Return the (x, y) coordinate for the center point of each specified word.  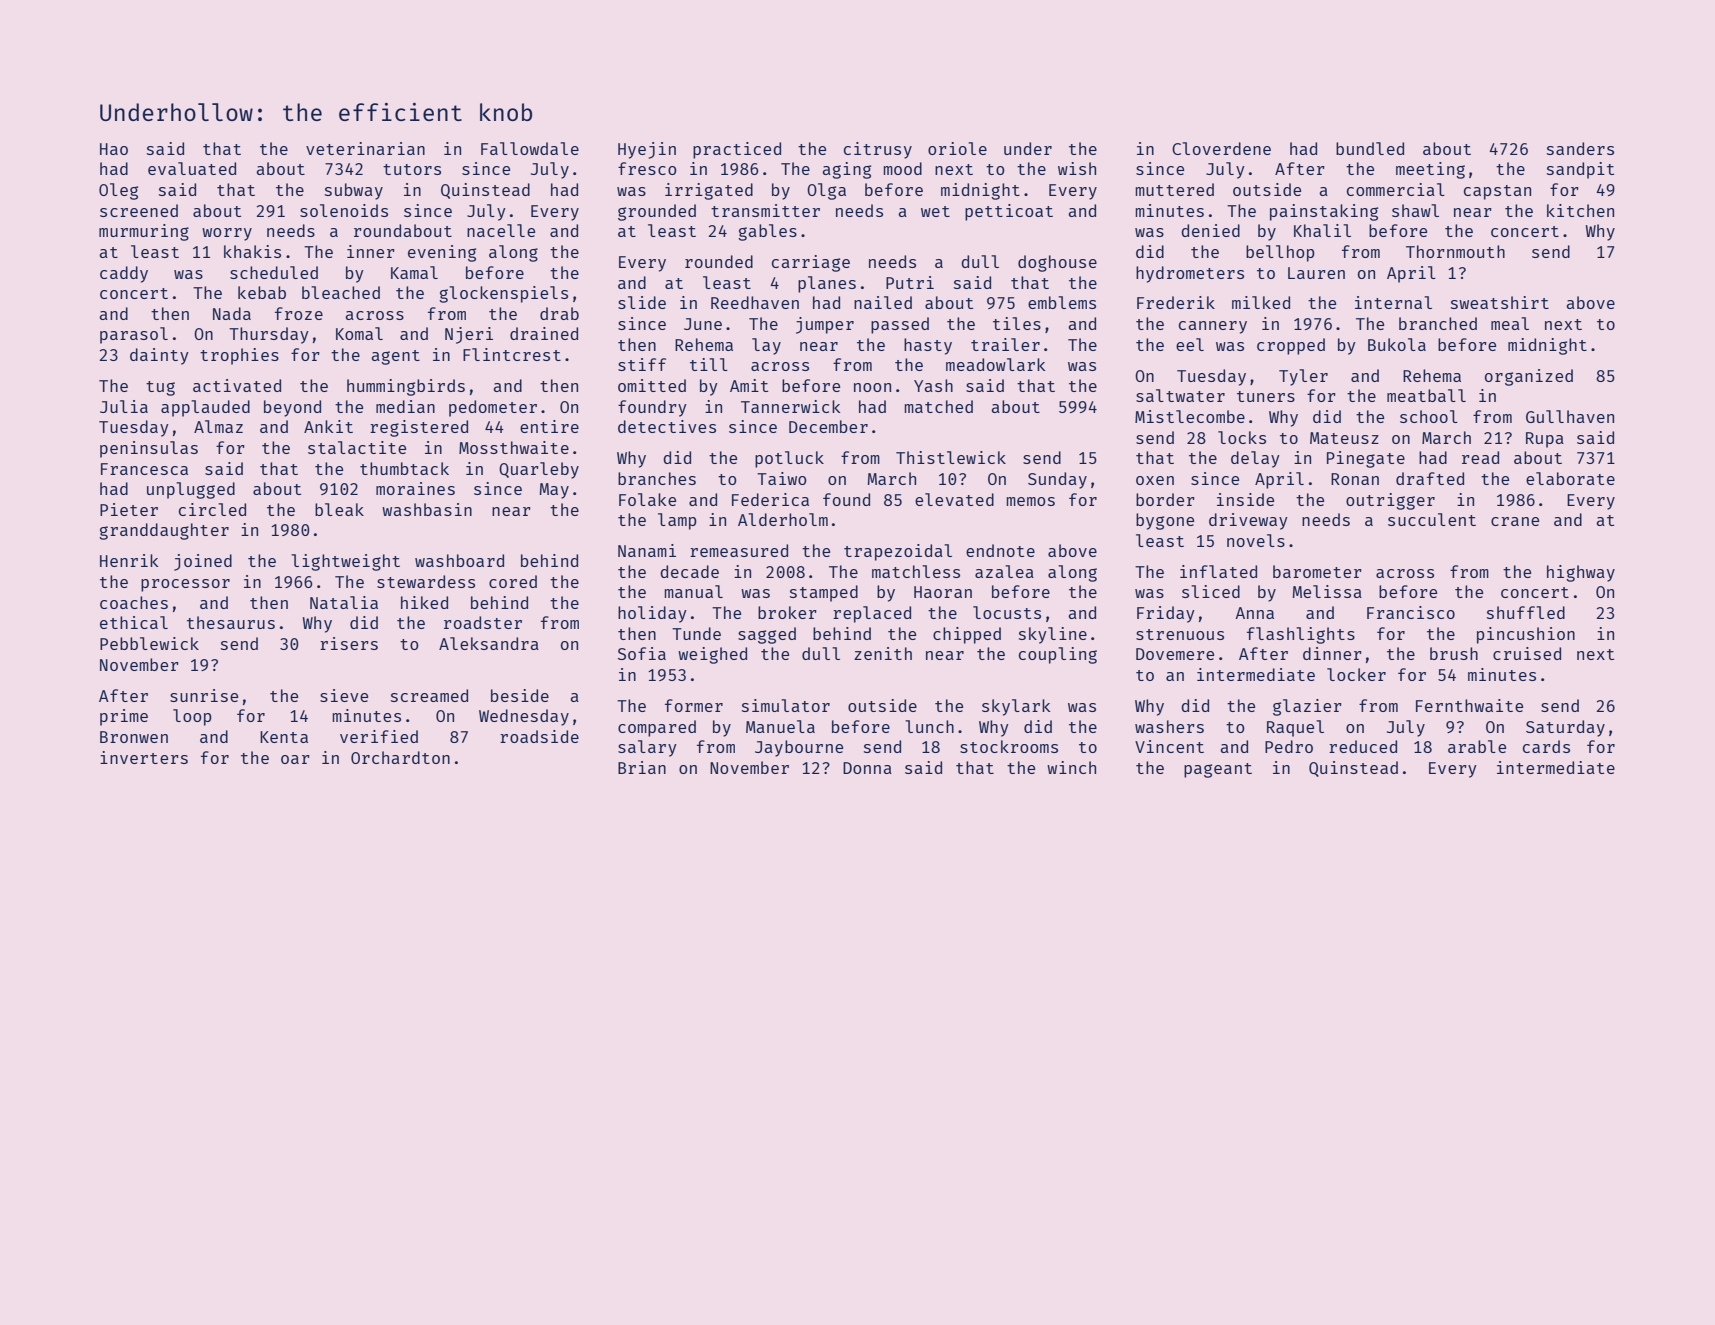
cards (1546, 746)
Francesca (144, 469)
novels (1256, 540)
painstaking (1324, 212)
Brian (642, 767)
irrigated (709, 191)
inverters (144, 757)
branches (657, 478)
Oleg (118, 191)
